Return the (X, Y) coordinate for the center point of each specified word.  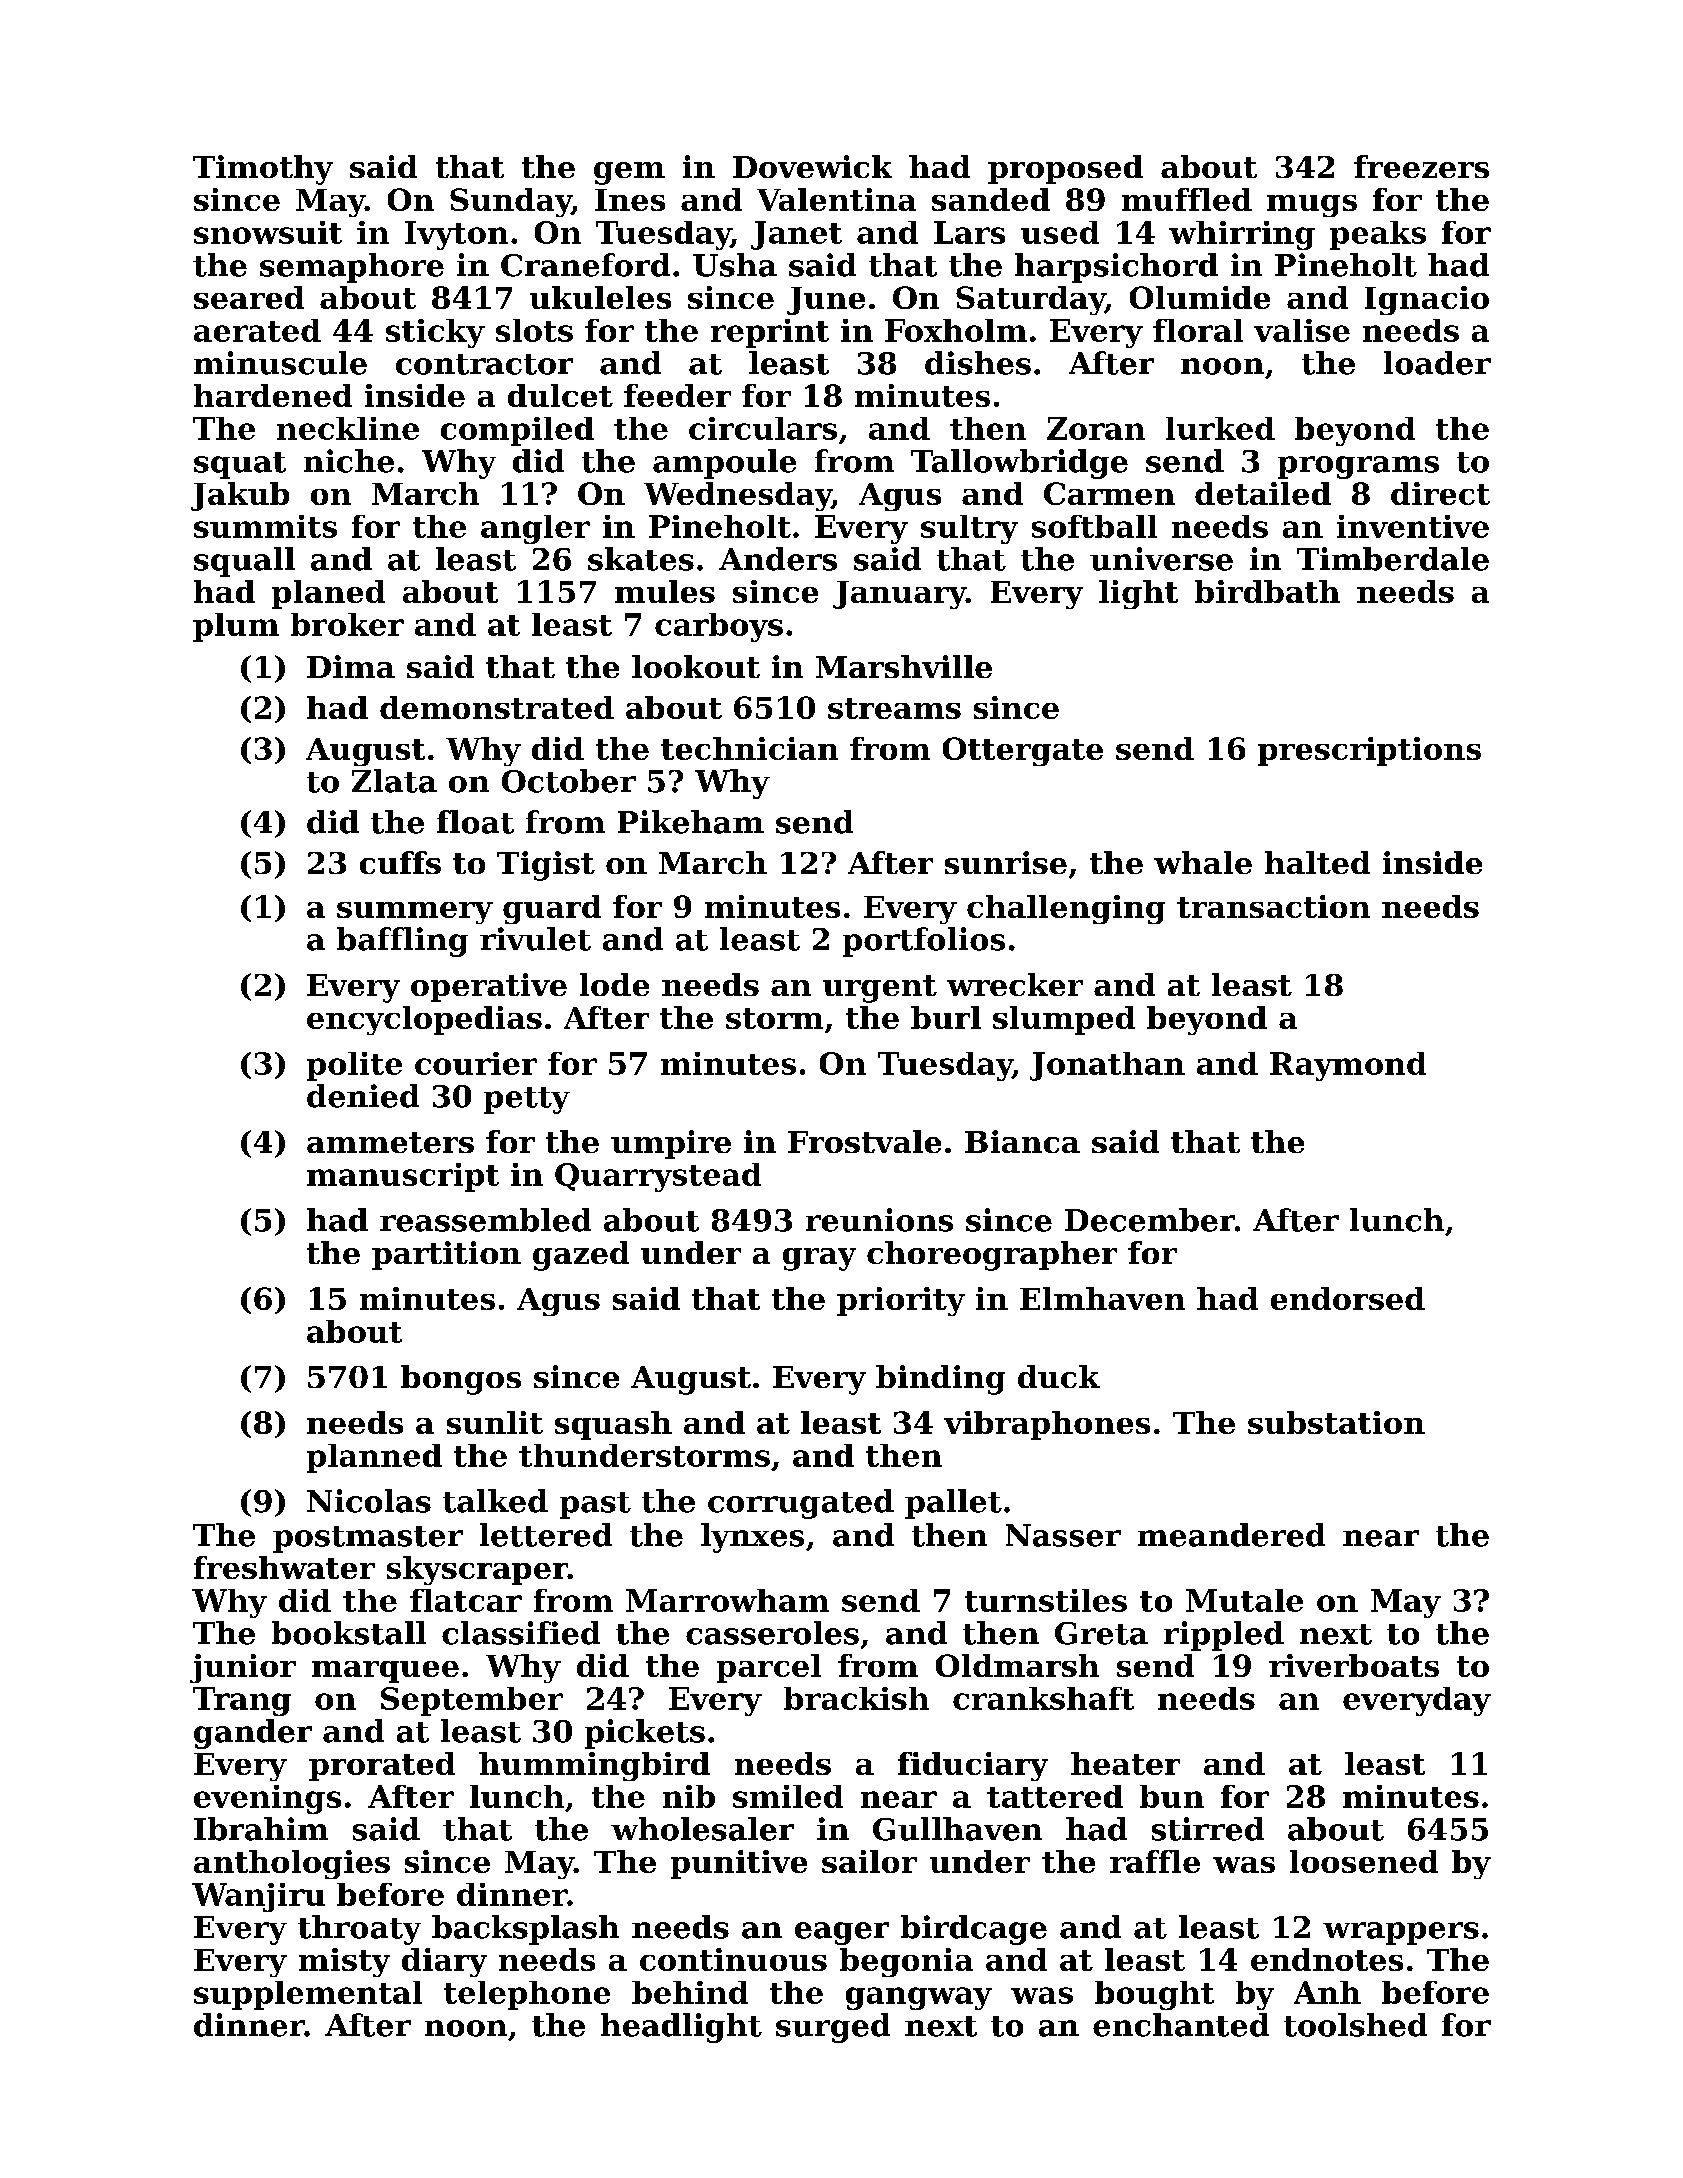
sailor (869, 1861)
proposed (1065, 169)
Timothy (263, 170)
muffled (1187, 199)
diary (444, 1962)
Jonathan (1107, 1066)
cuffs (400, 862)
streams (894, 708)
